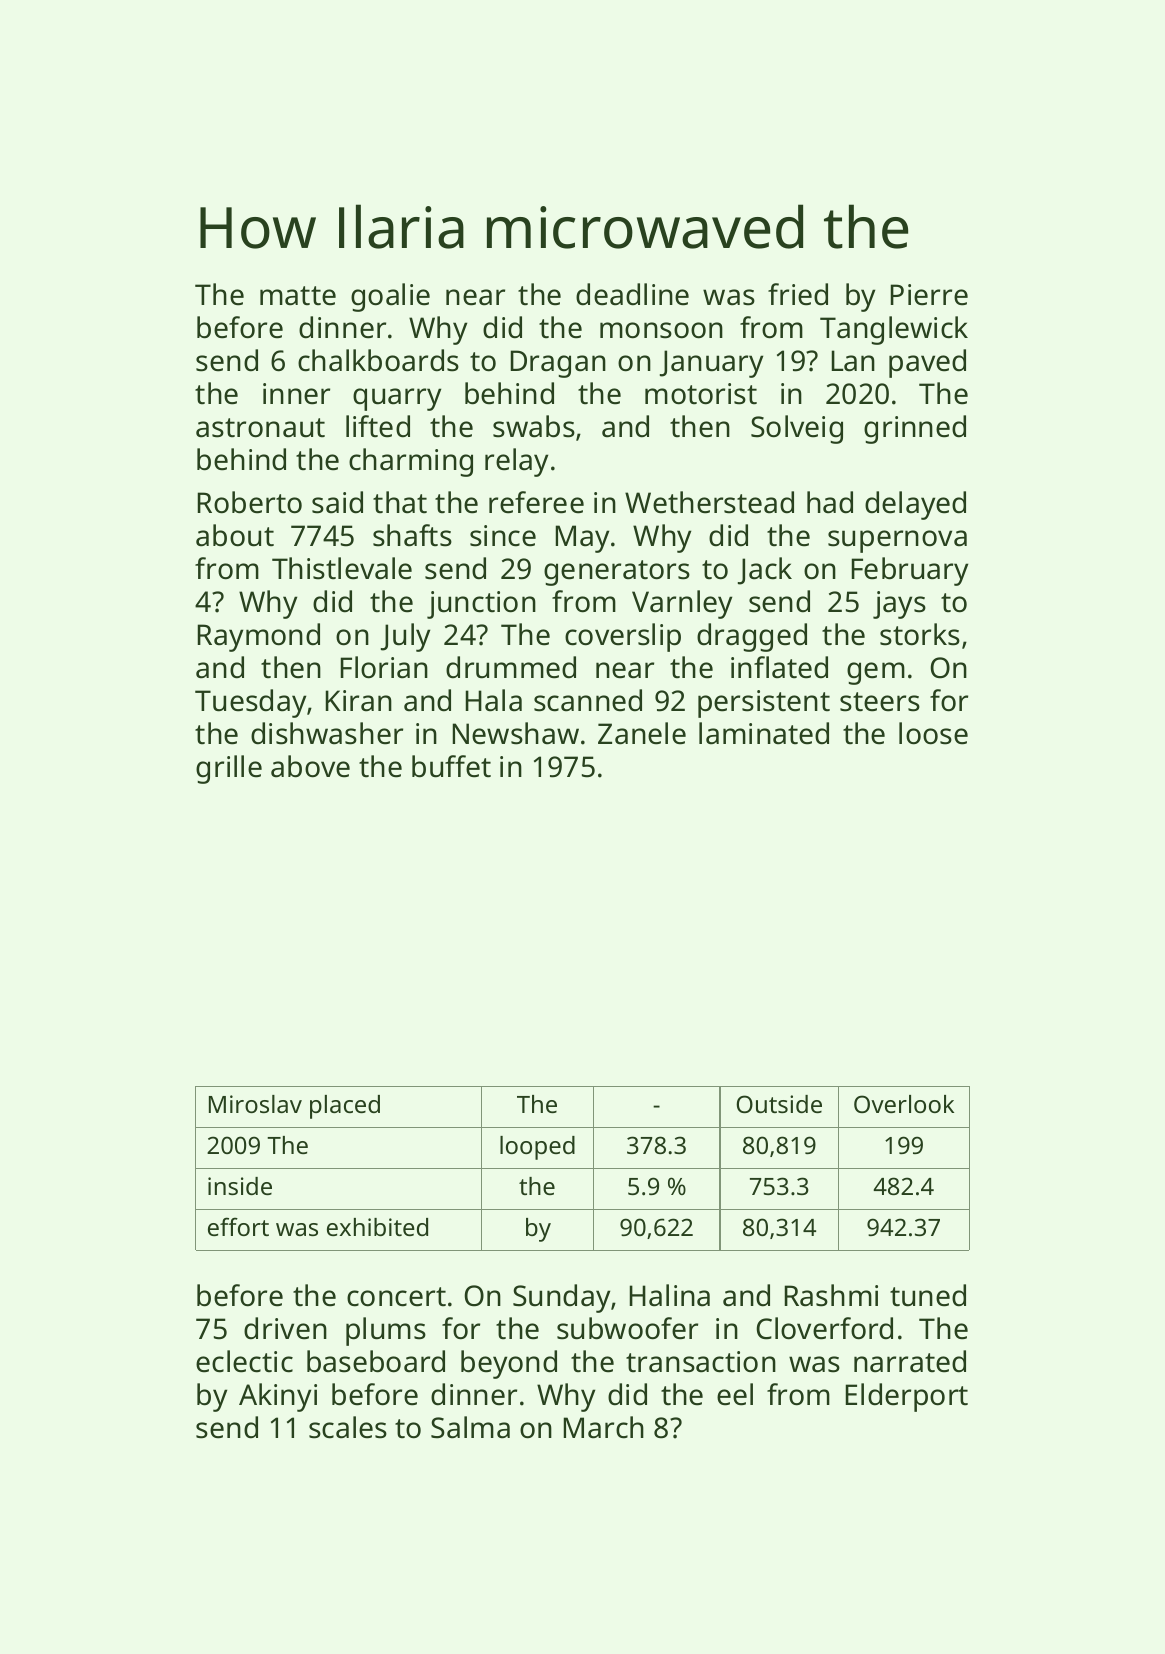 This image has height=1654, width=1165. Describe the element at coordinates (752, 637) in the image. I see `dragged` at that location.
